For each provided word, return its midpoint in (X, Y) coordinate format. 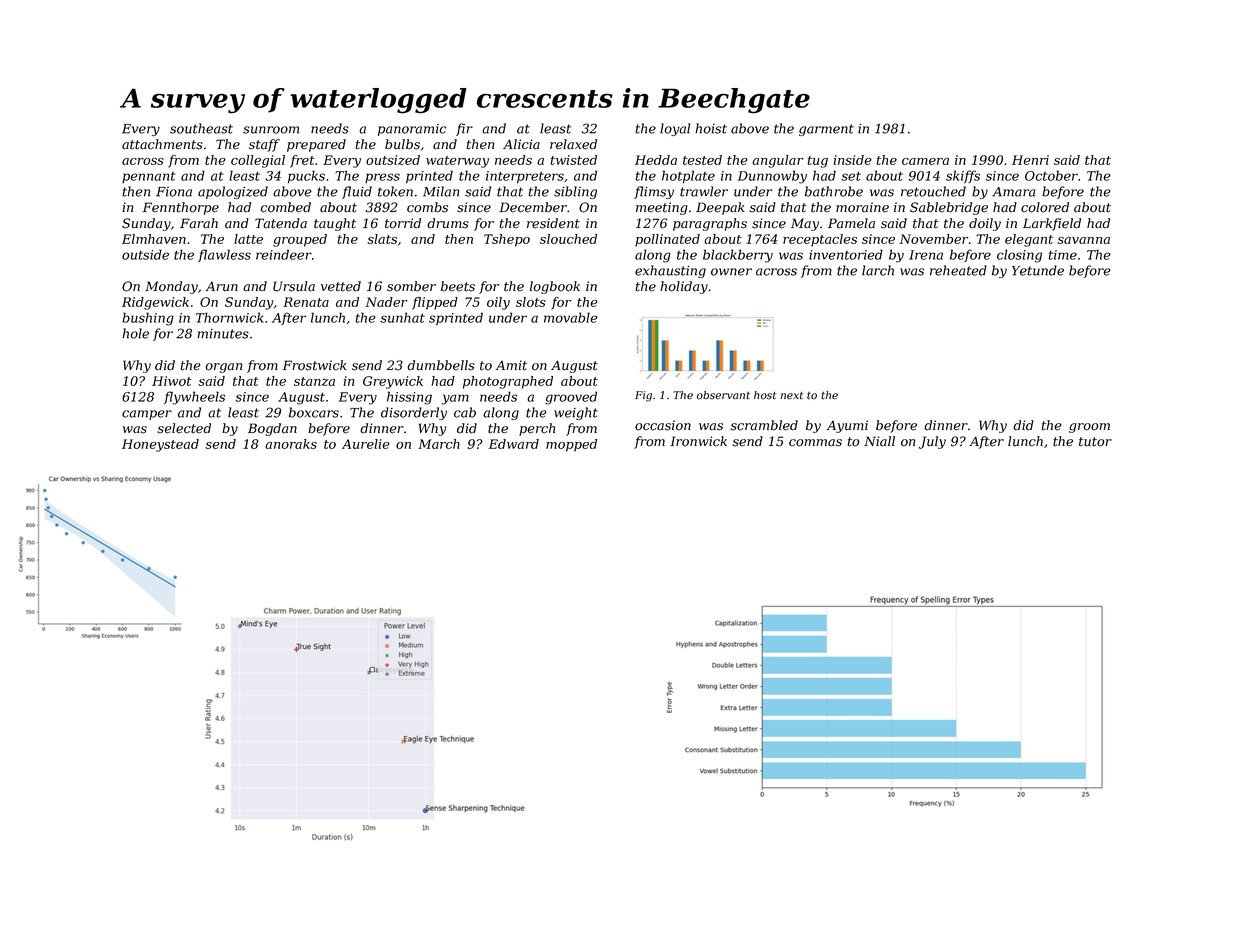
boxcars (314, 412)
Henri (1030, 160)
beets (458, 286)
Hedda (656, 160)
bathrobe (834, 191)
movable (571, 317)
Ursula (294, 286)
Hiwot (172, 381)
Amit (511, 365)
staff (264, 145)
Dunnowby (772, 177)
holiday (684, 287)
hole (135, 333)
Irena (926, 255)
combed (285, 207)
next (792, 396)
